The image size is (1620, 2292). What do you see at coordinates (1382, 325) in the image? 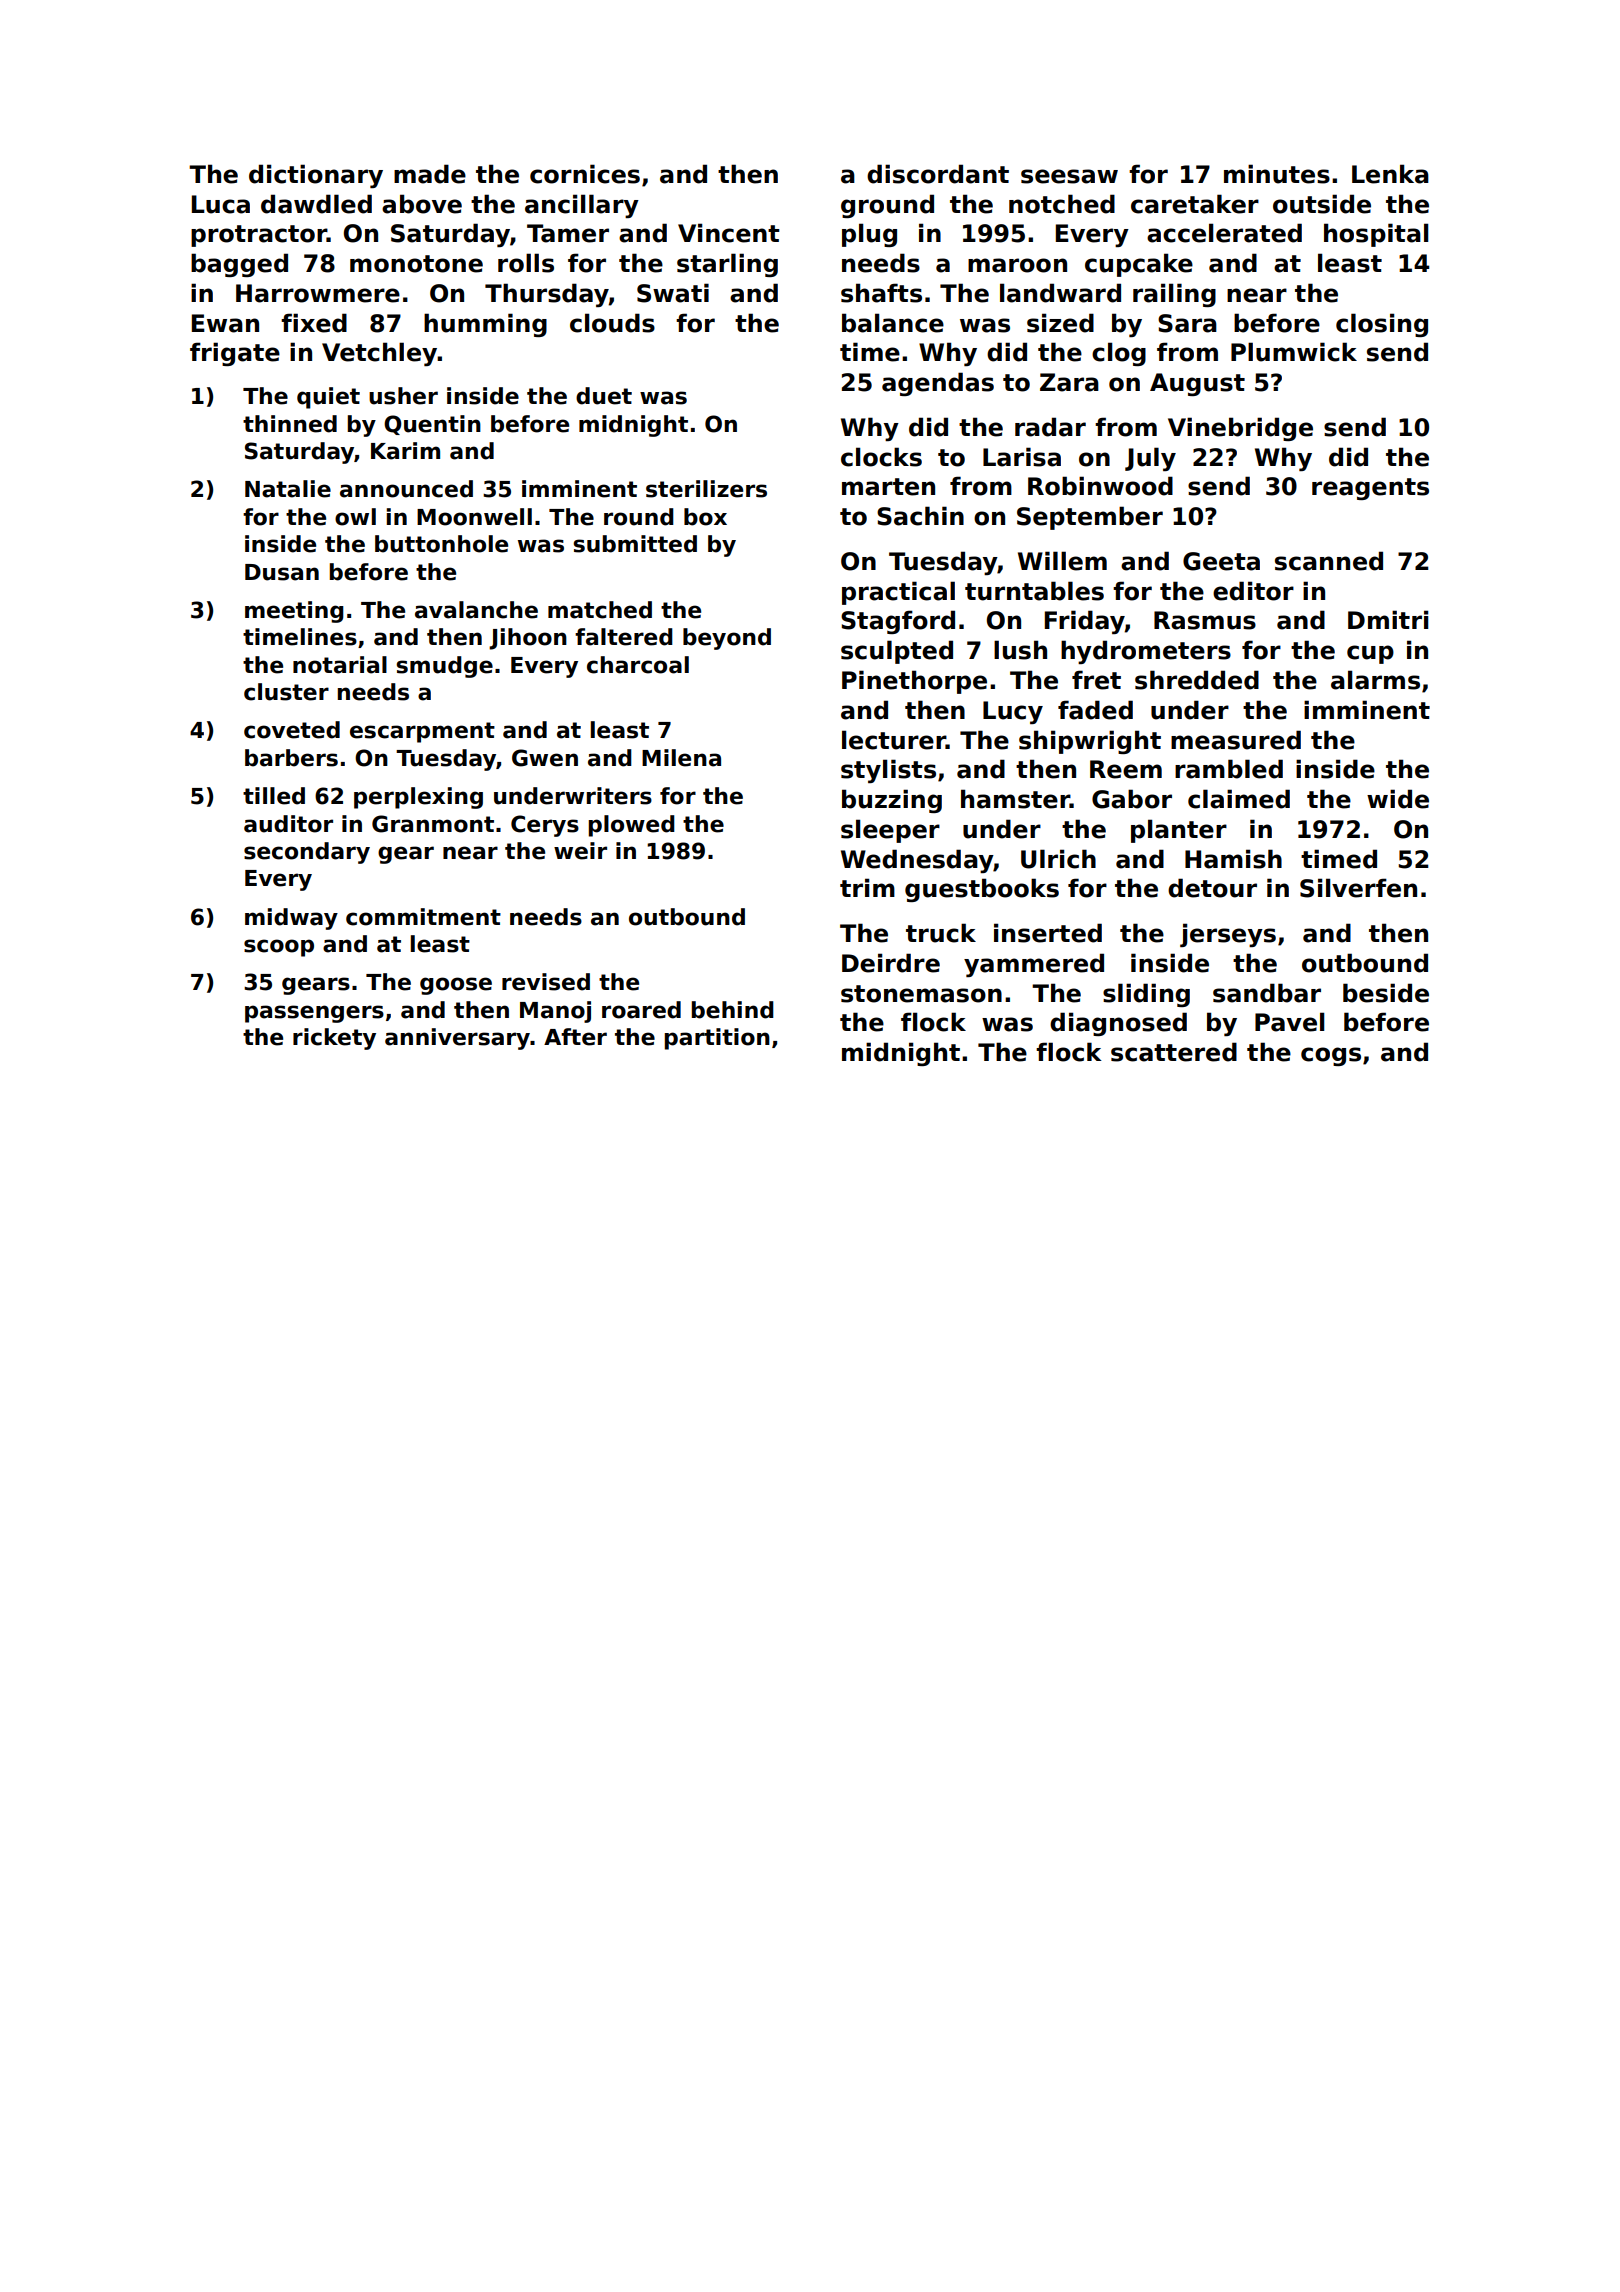
I see `closing` at bounding box center [1382, 325].
